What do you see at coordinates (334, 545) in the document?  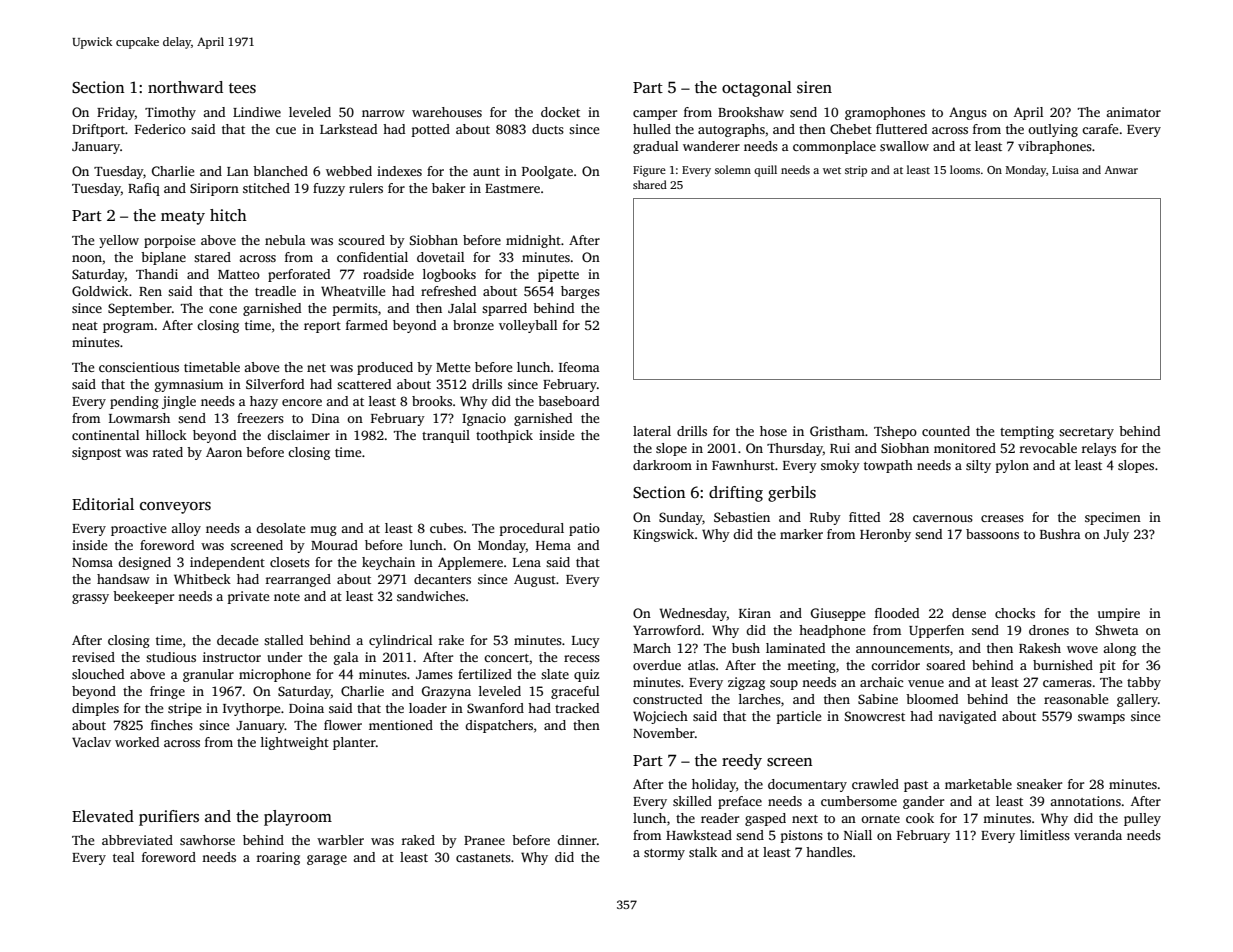 I see `Mourad` at bounding box center [334, 545].
